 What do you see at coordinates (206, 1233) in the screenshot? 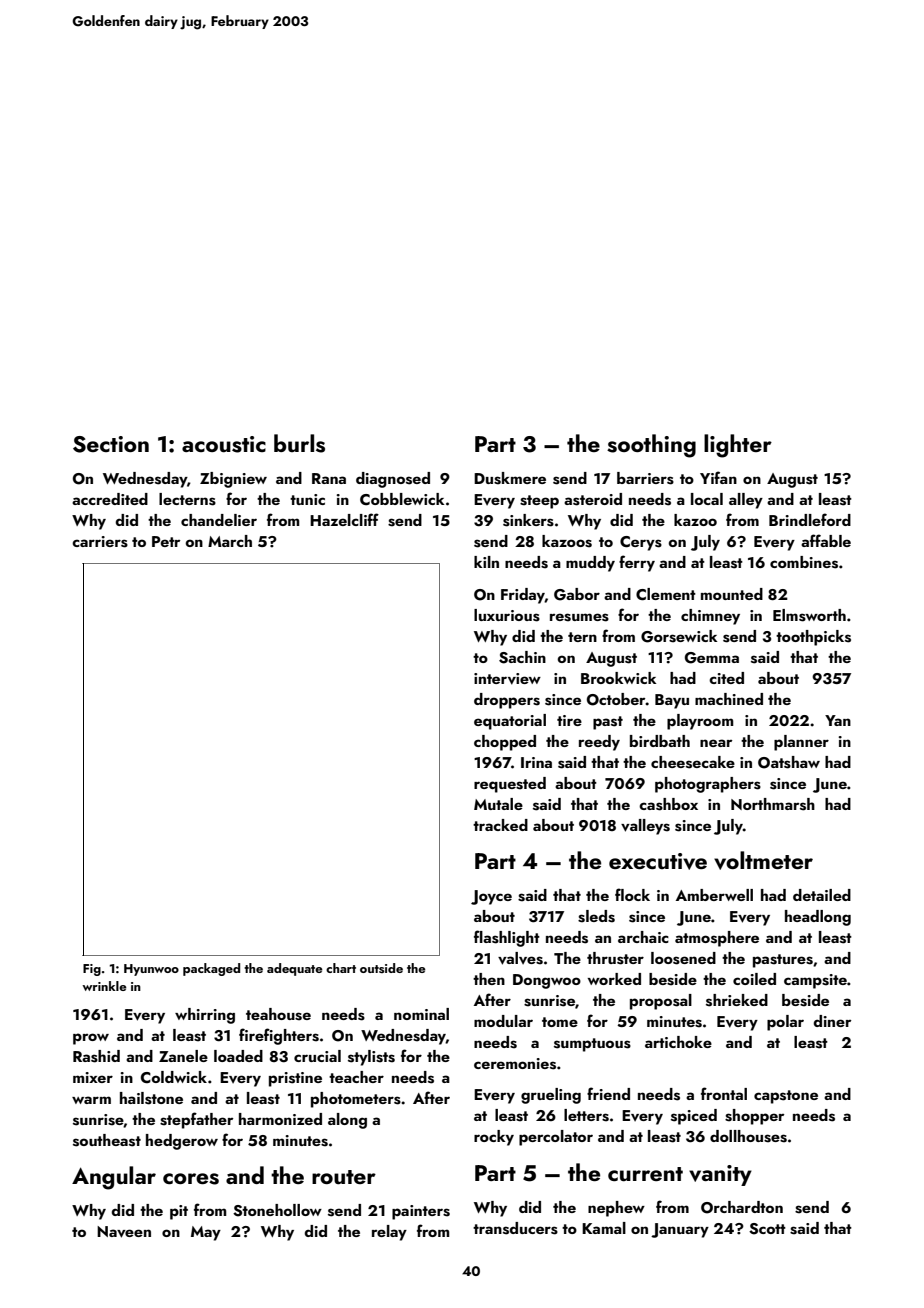
I see `May` at bounding box center [206, 1233].
